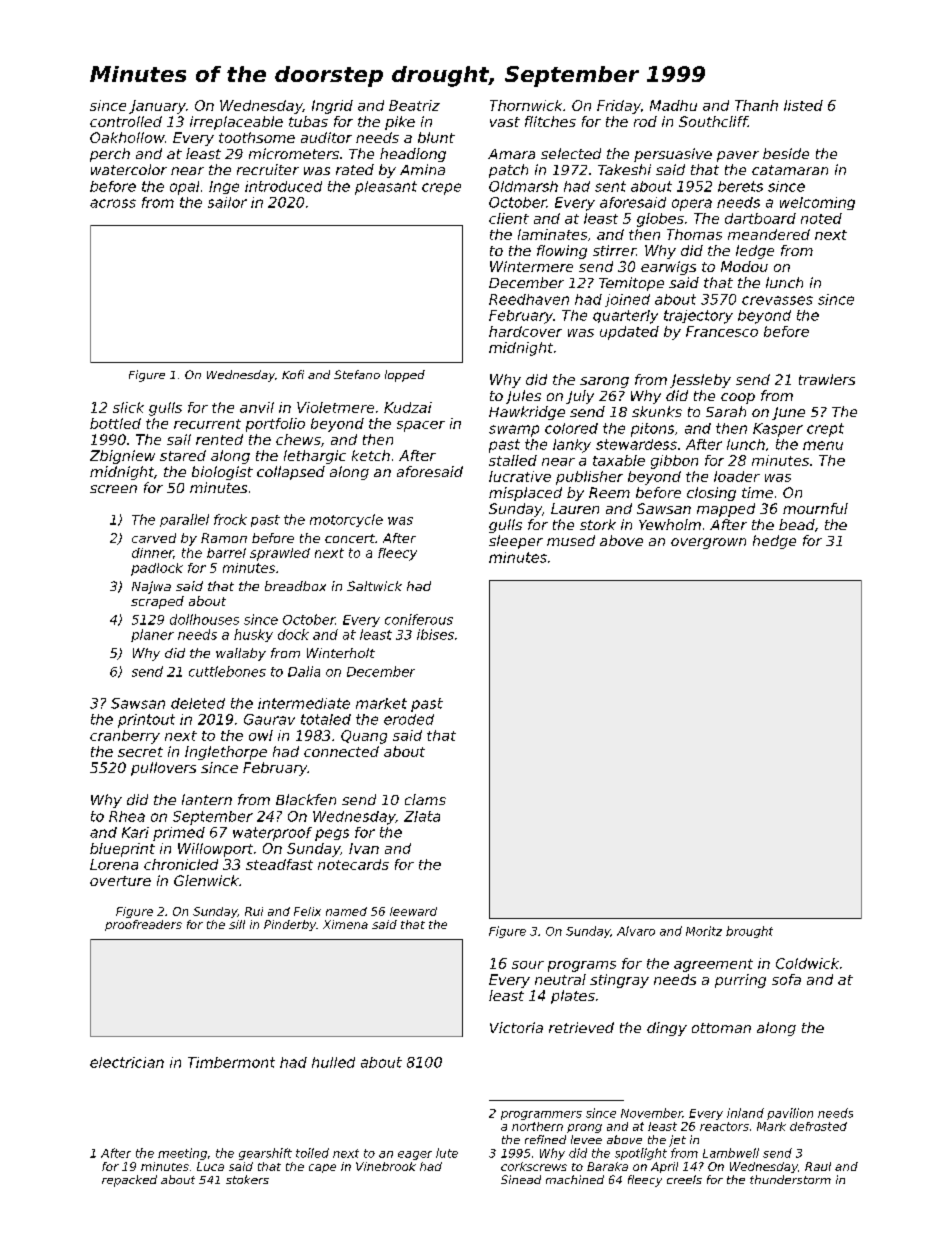 The image size is (952, 1233). What do you see at coordinates (708, 543) in the screenshot?
I see `overgrown` at bounding box center [708, 543].
